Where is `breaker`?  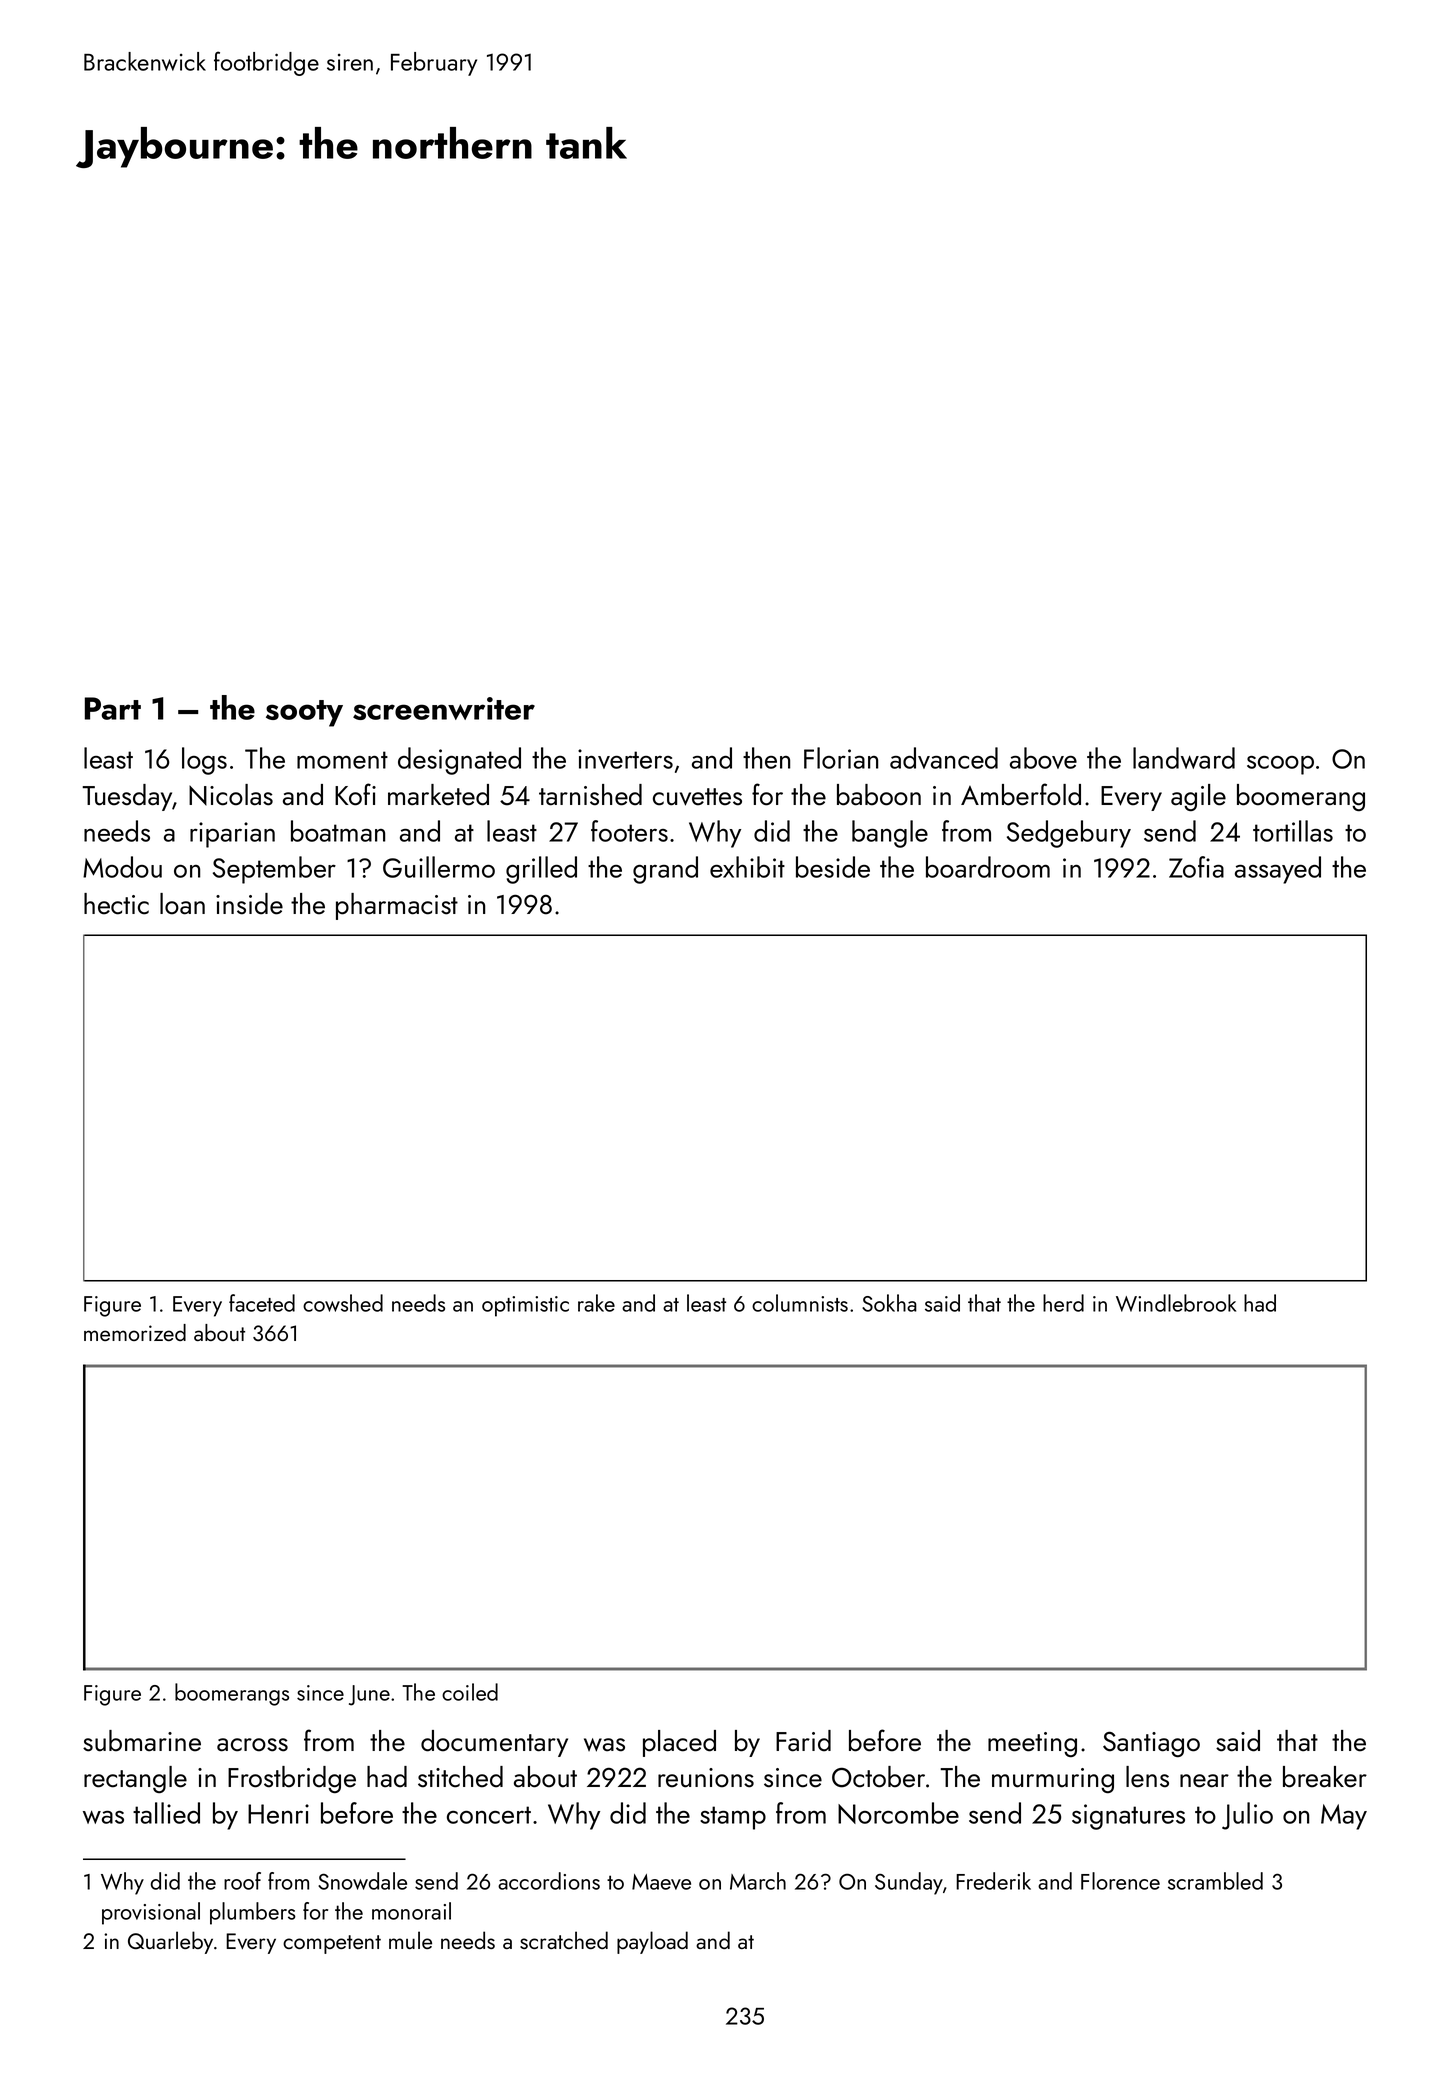 breaker is located at coordinates (1325, 1777).
